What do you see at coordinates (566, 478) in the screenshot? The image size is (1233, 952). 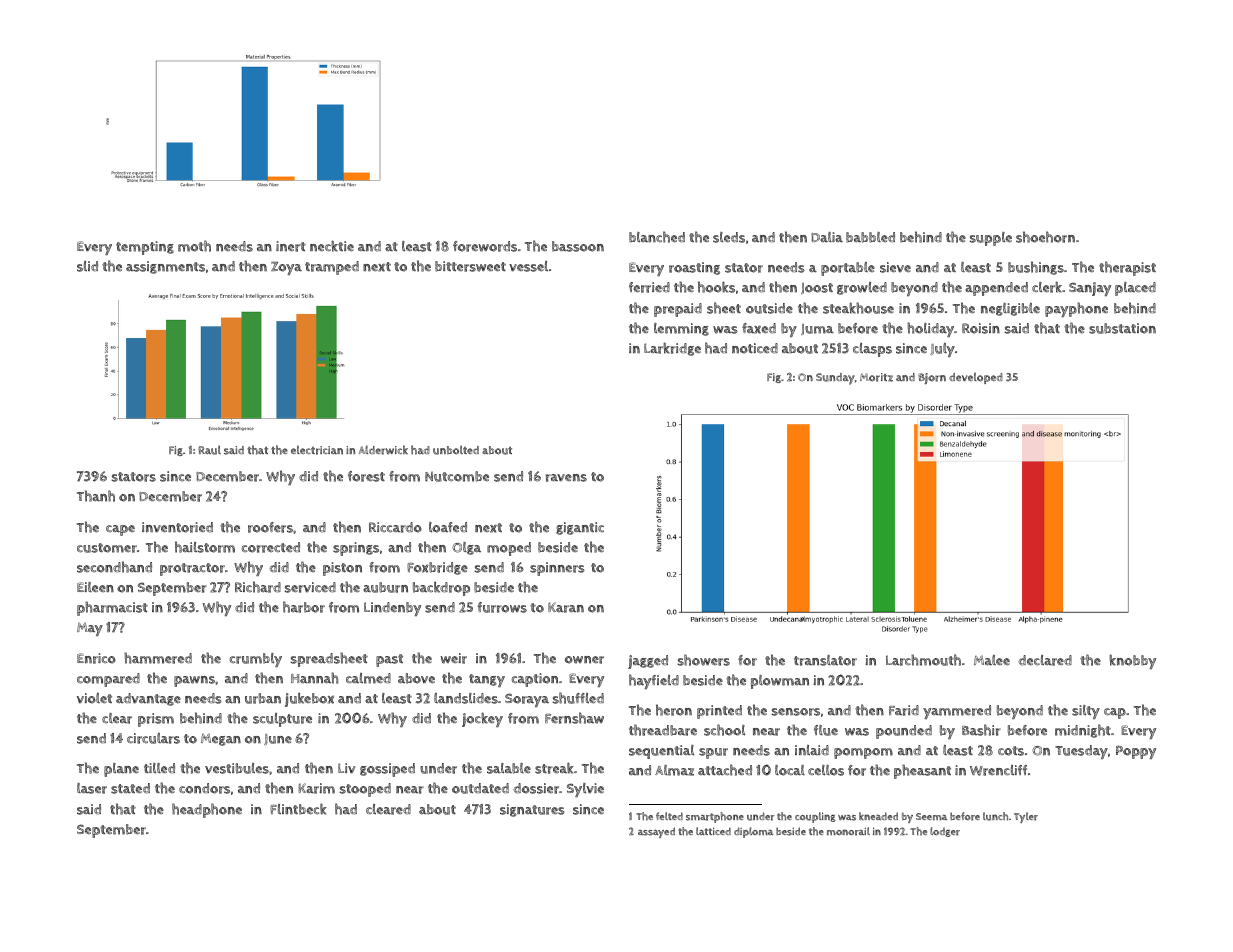 I see `ravens` at bounding box center [566, 478].
